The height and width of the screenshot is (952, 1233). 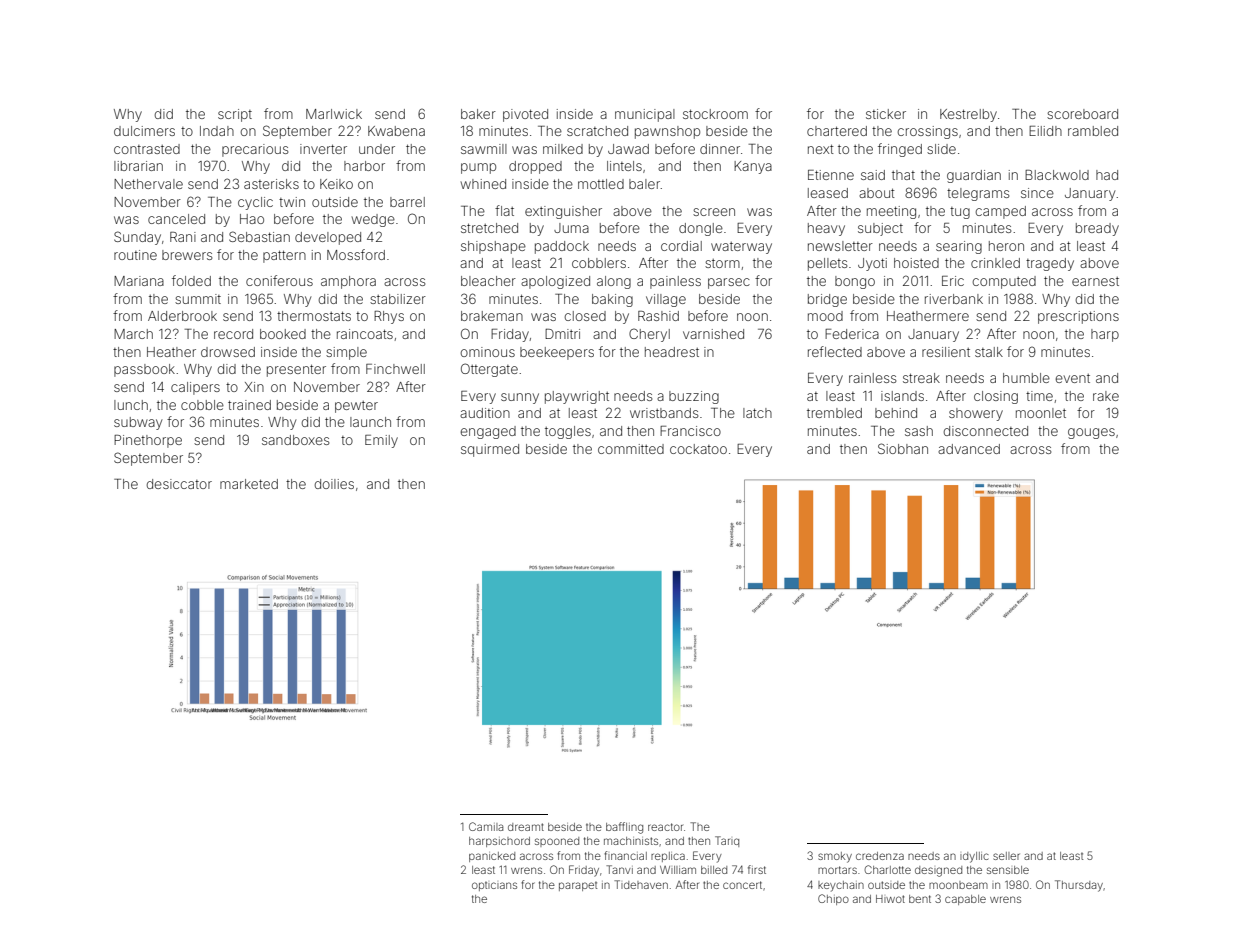 I want to click on stockroom, so click(x=715, y=114).
